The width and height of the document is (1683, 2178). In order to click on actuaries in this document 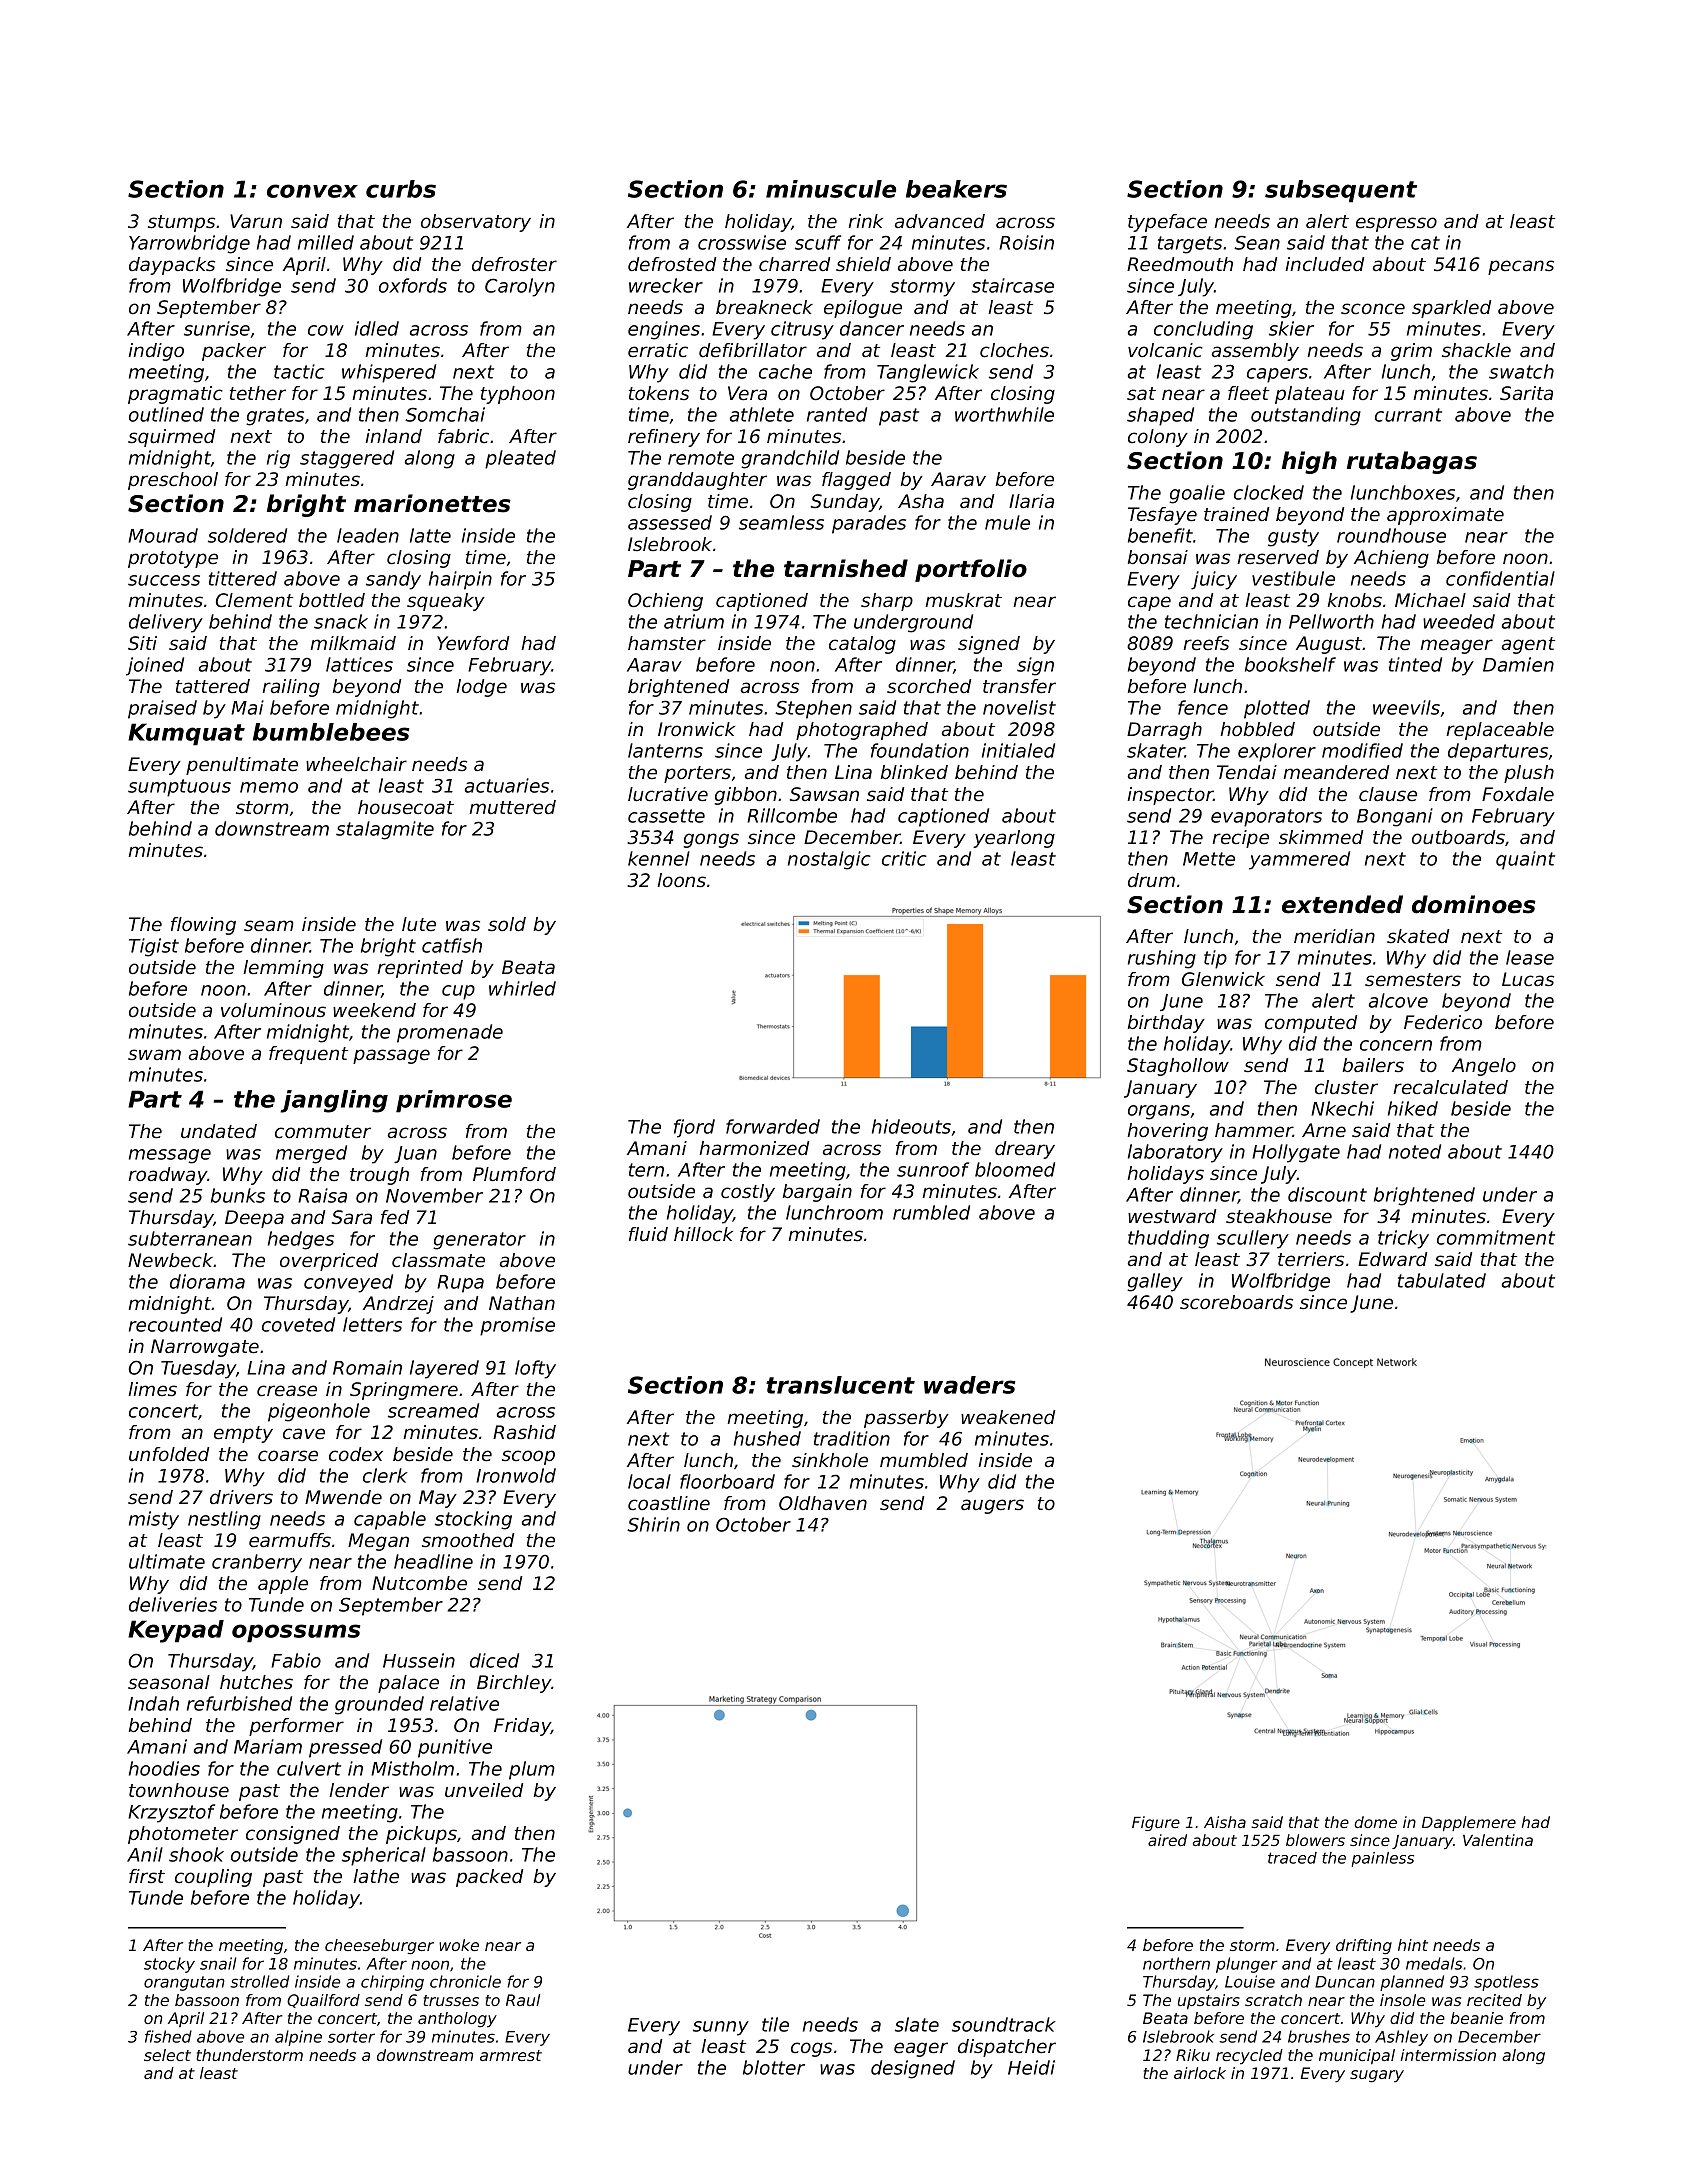, I will do `click(507, 785)`.
